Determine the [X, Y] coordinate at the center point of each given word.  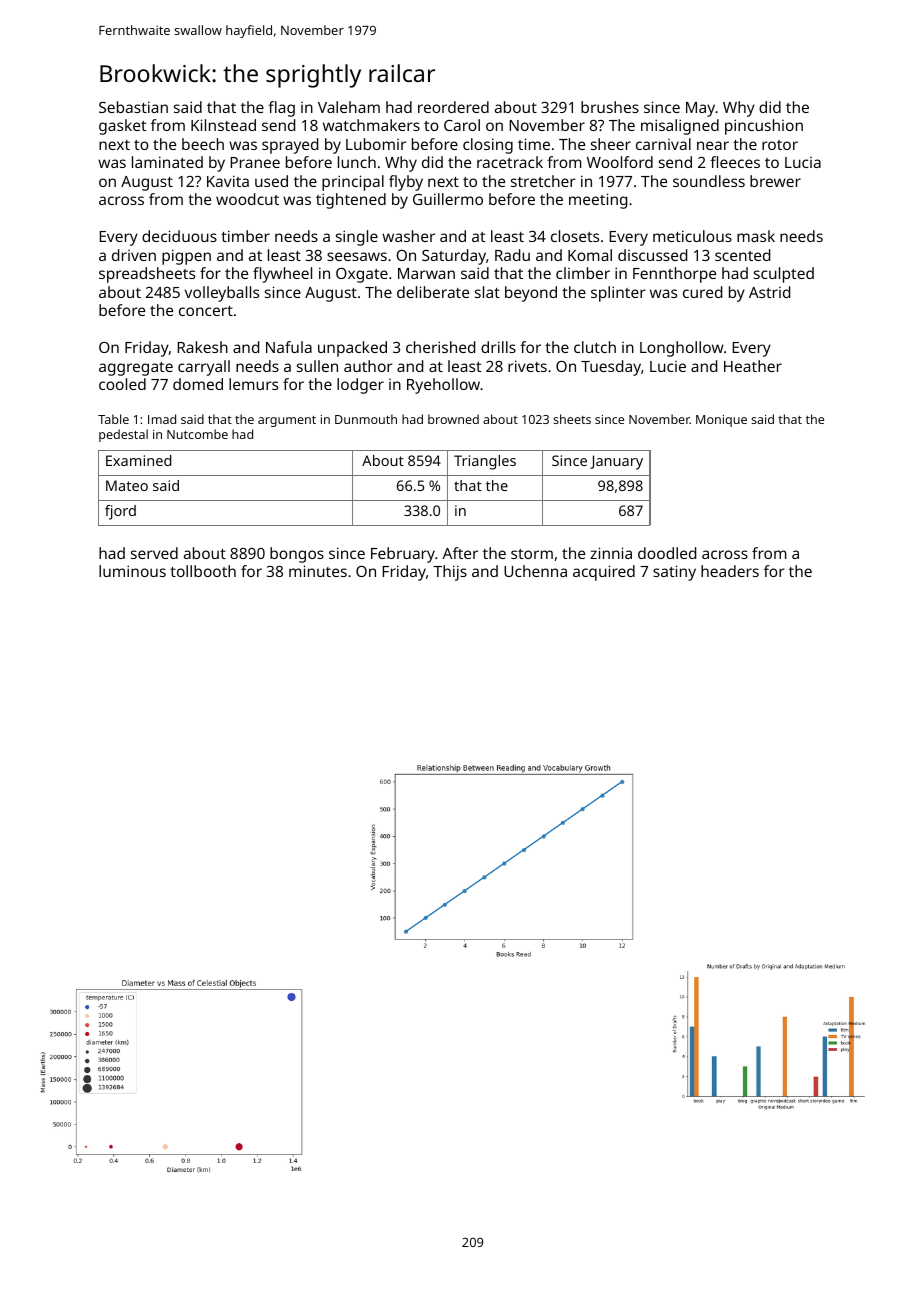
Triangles [485, 462]
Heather [753, 366]
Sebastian [133, 107]
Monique [721, 421]
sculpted [784, 275]
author [368, 366]
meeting [598, 201]
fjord [120, 512]
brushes [610, 107]
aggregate [136, 369]
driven [134, 255]
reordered [453, 107]
